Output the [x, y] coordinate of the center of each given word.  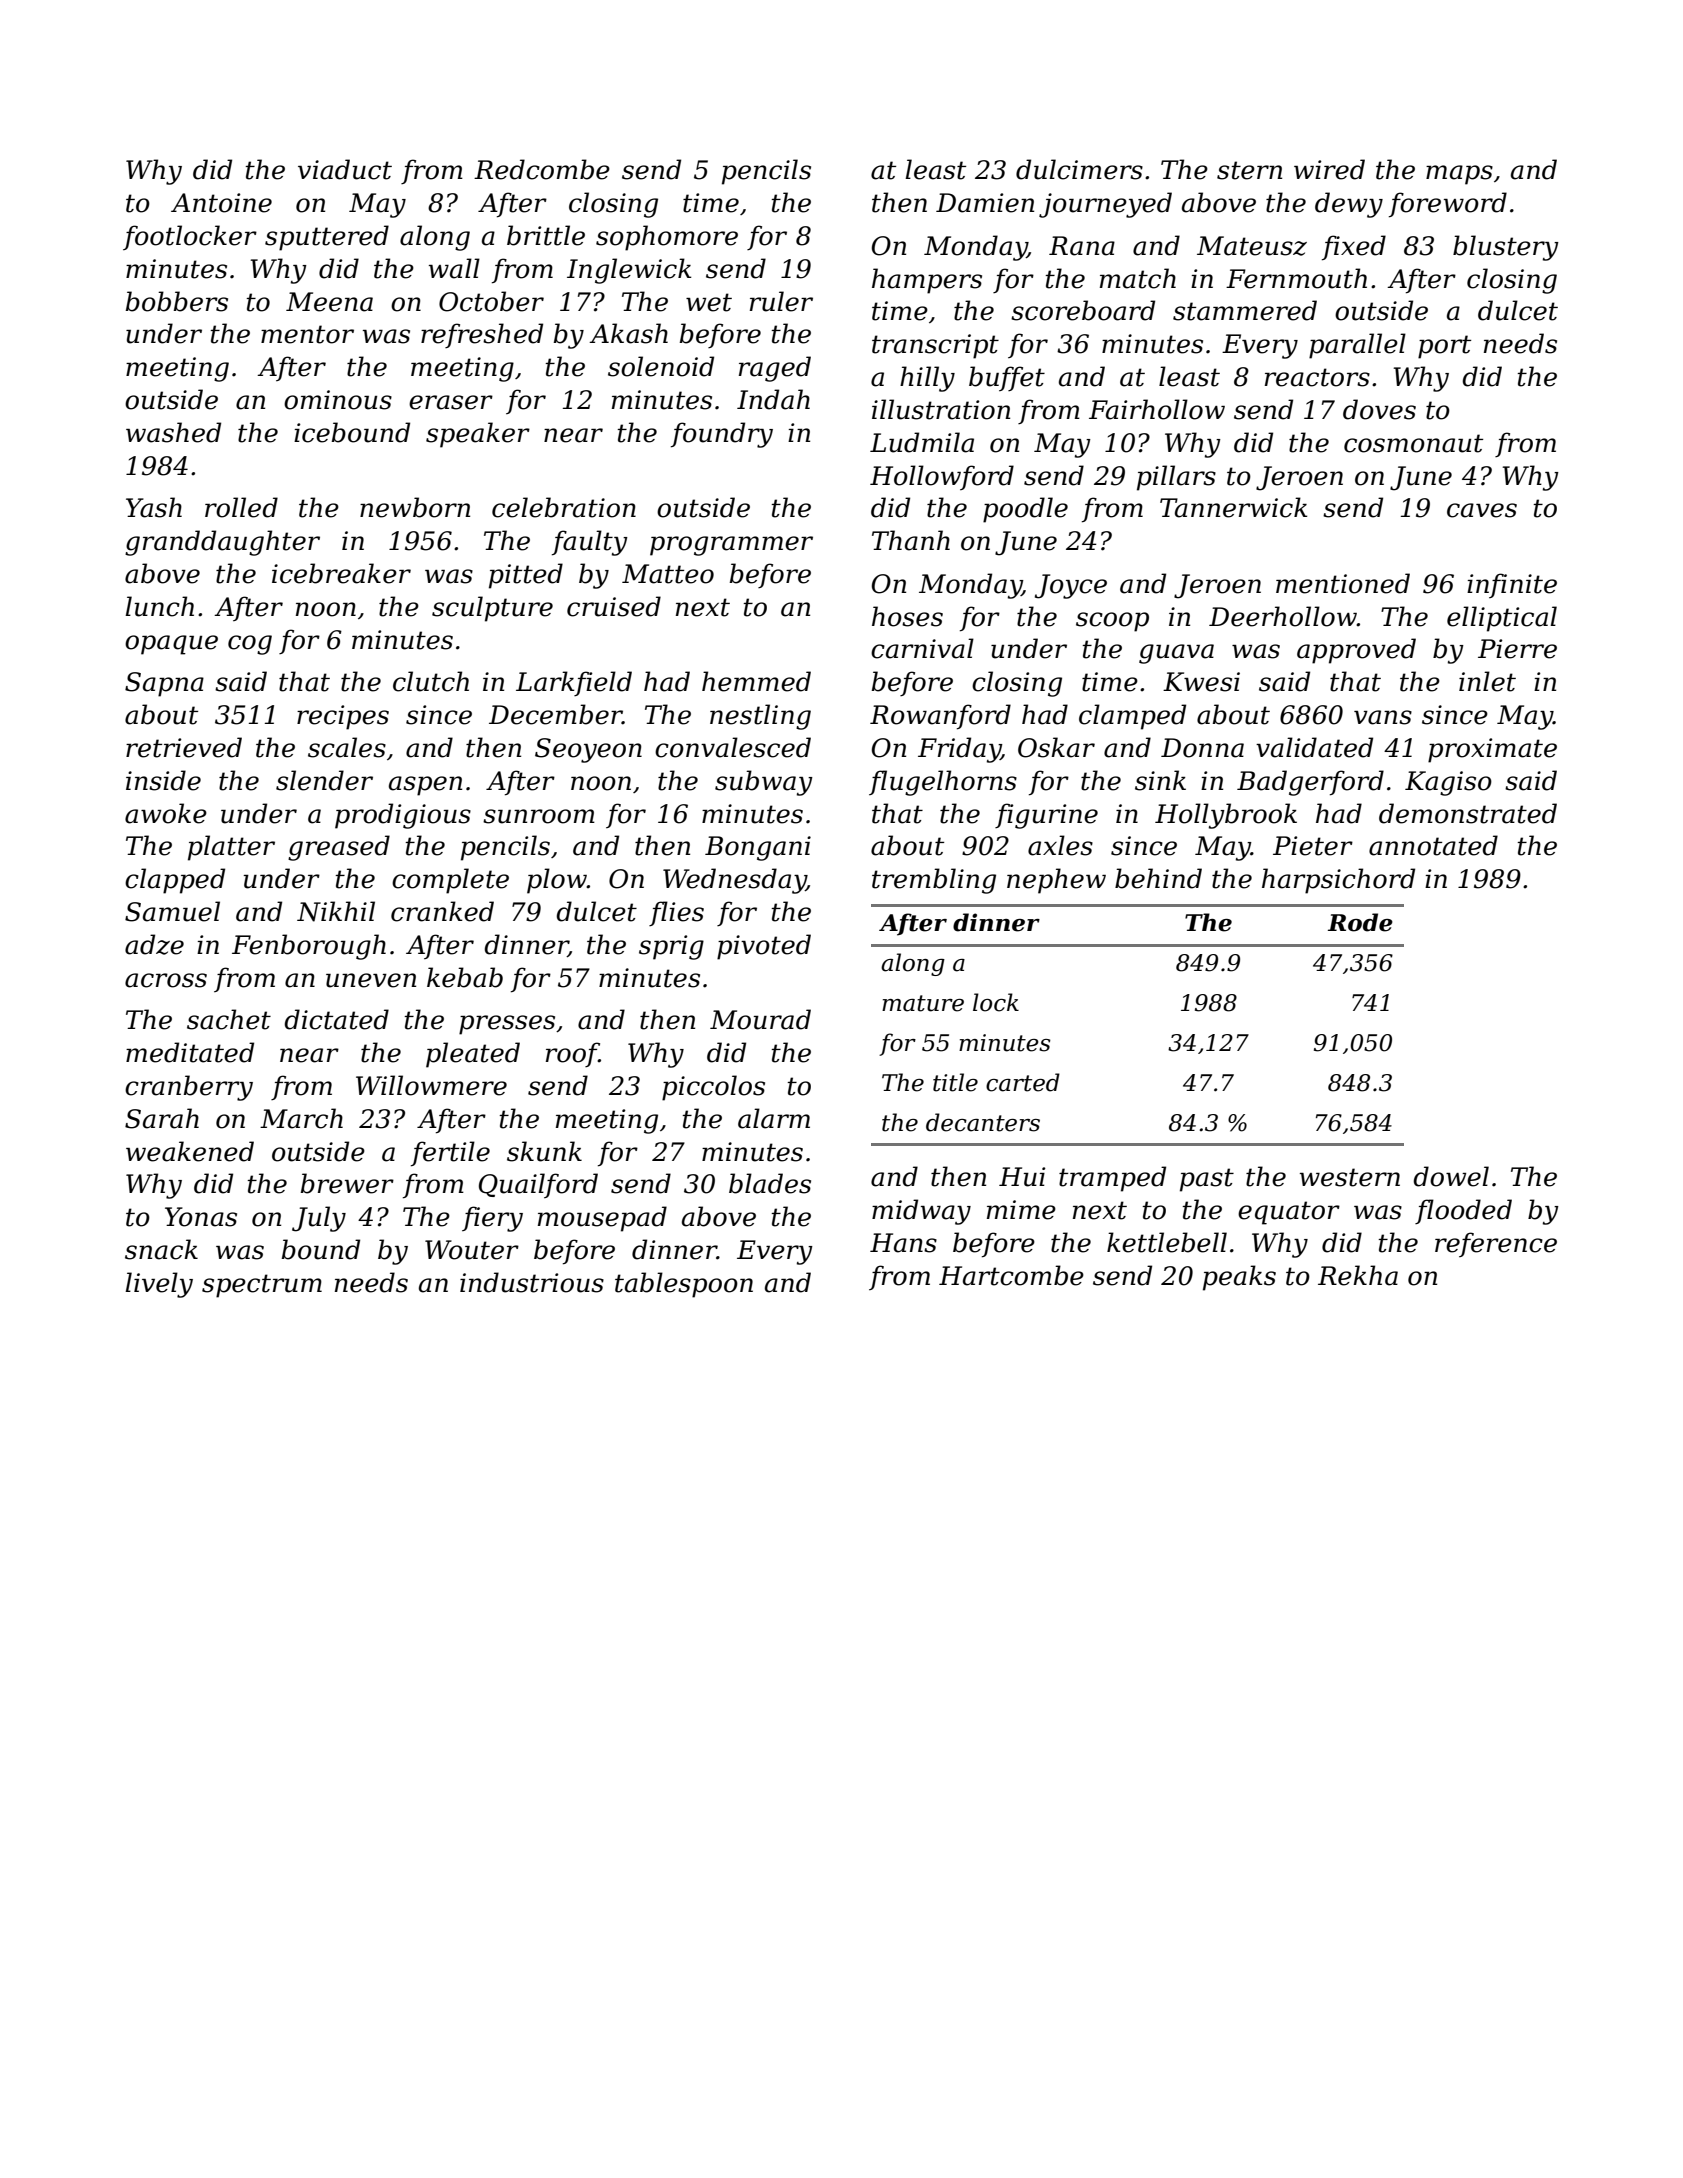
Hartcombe [1011, 1275]
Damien [985, 203]
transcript [935, 346]
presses [507, 1025]
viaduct [345, 169]
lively [159, 1285]
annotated [1433, 845]
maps [1459, 175]
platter [231, 848]
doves [1379, 409]
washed [173, 432]
